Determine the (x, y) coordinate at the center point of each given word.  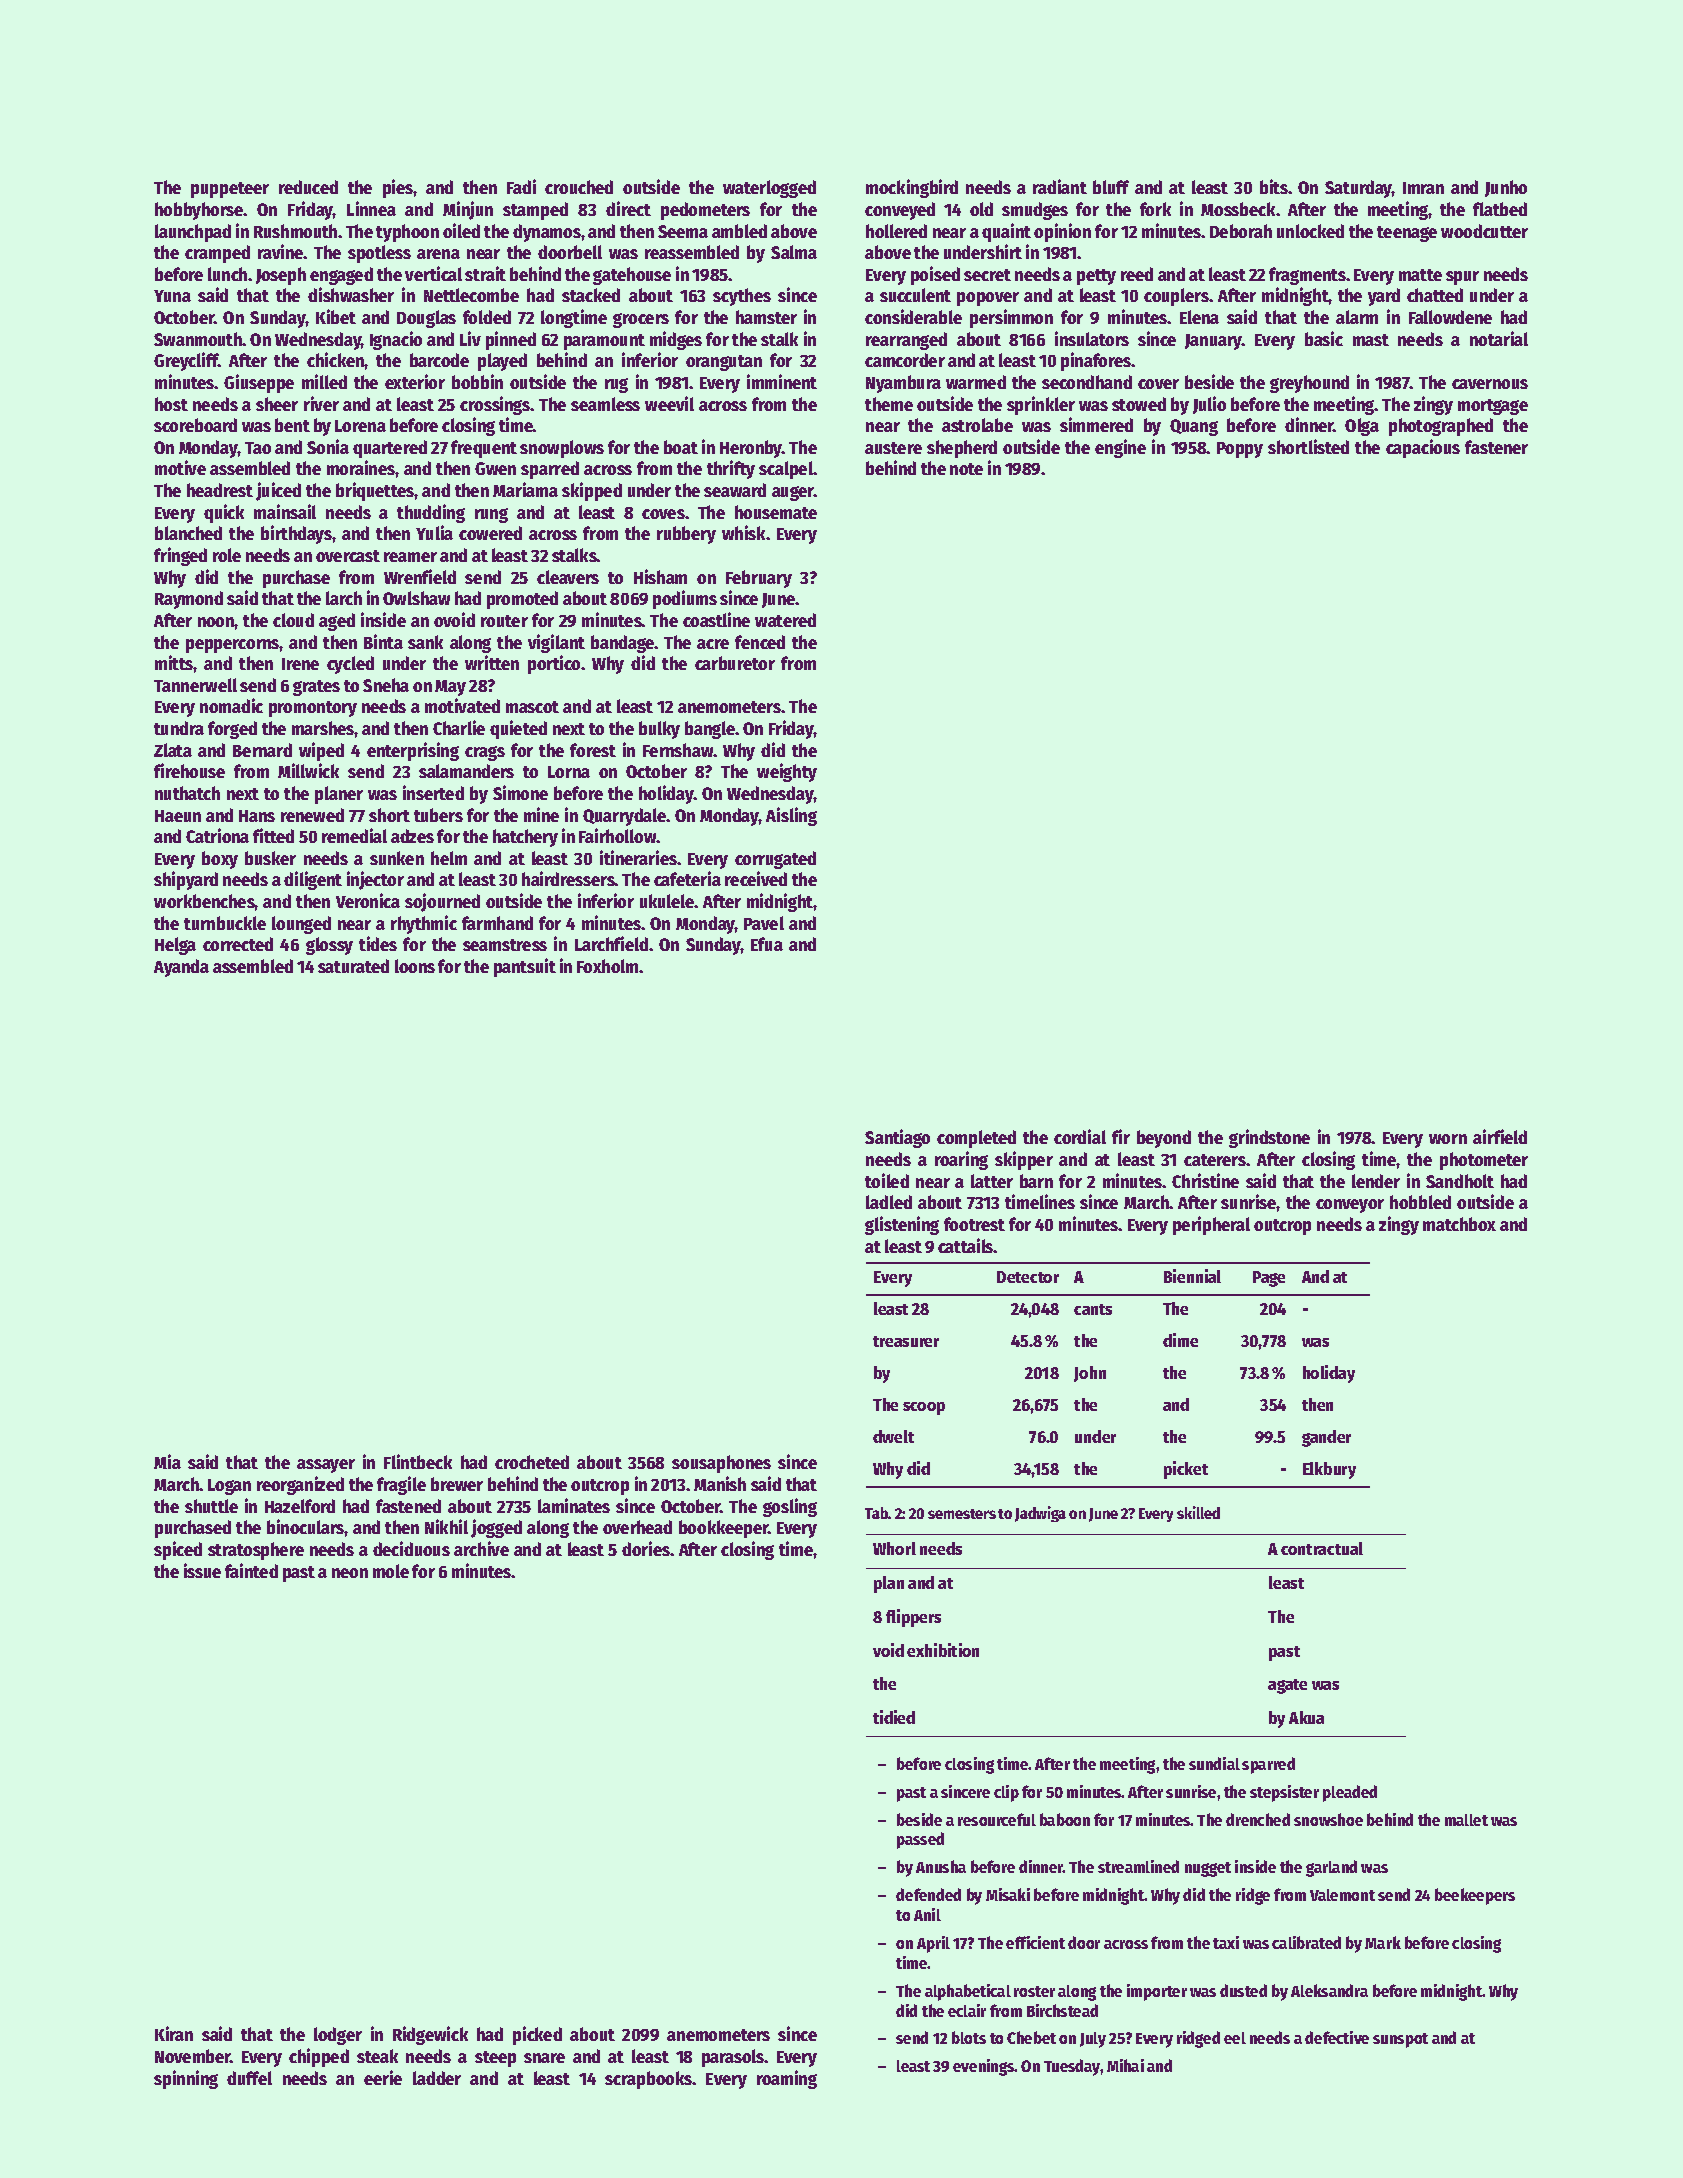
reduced (308, 187)
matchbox (1459, 1224)
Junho (1506, 188)
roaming (787, 2079)
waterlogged (769, 189)
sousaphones (721, 1464)
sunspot (1400, 2040)
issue (202, 1570)
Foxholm (607, 966)
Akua (1306, 1717)
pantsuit (525, 967)
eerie (383, 2077)
